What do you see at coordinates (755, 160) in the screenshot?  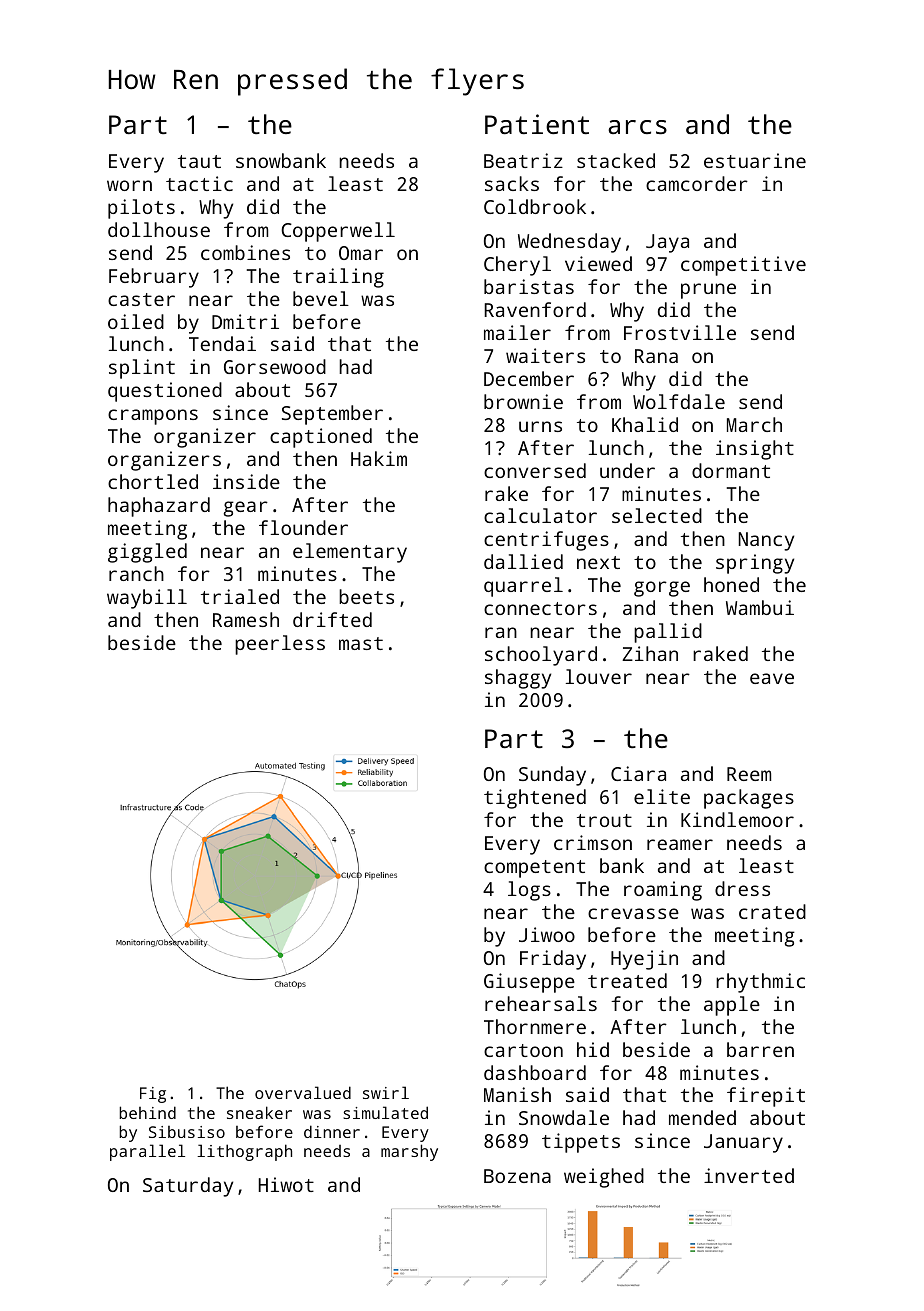 I see `estuarine` at bounding box center [755, 160].
